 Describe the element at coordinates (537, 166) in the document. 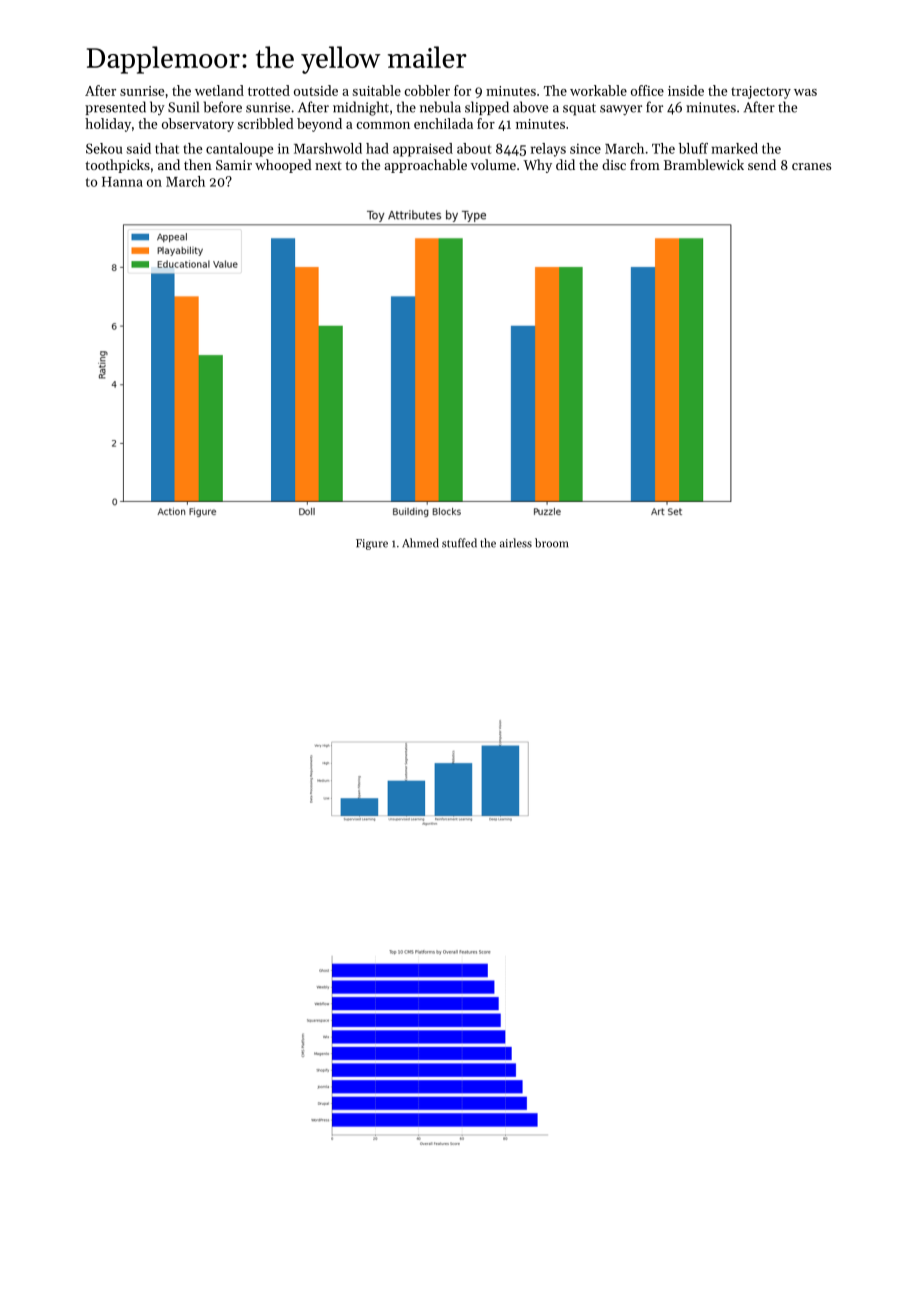

I see `Why` at that location.
